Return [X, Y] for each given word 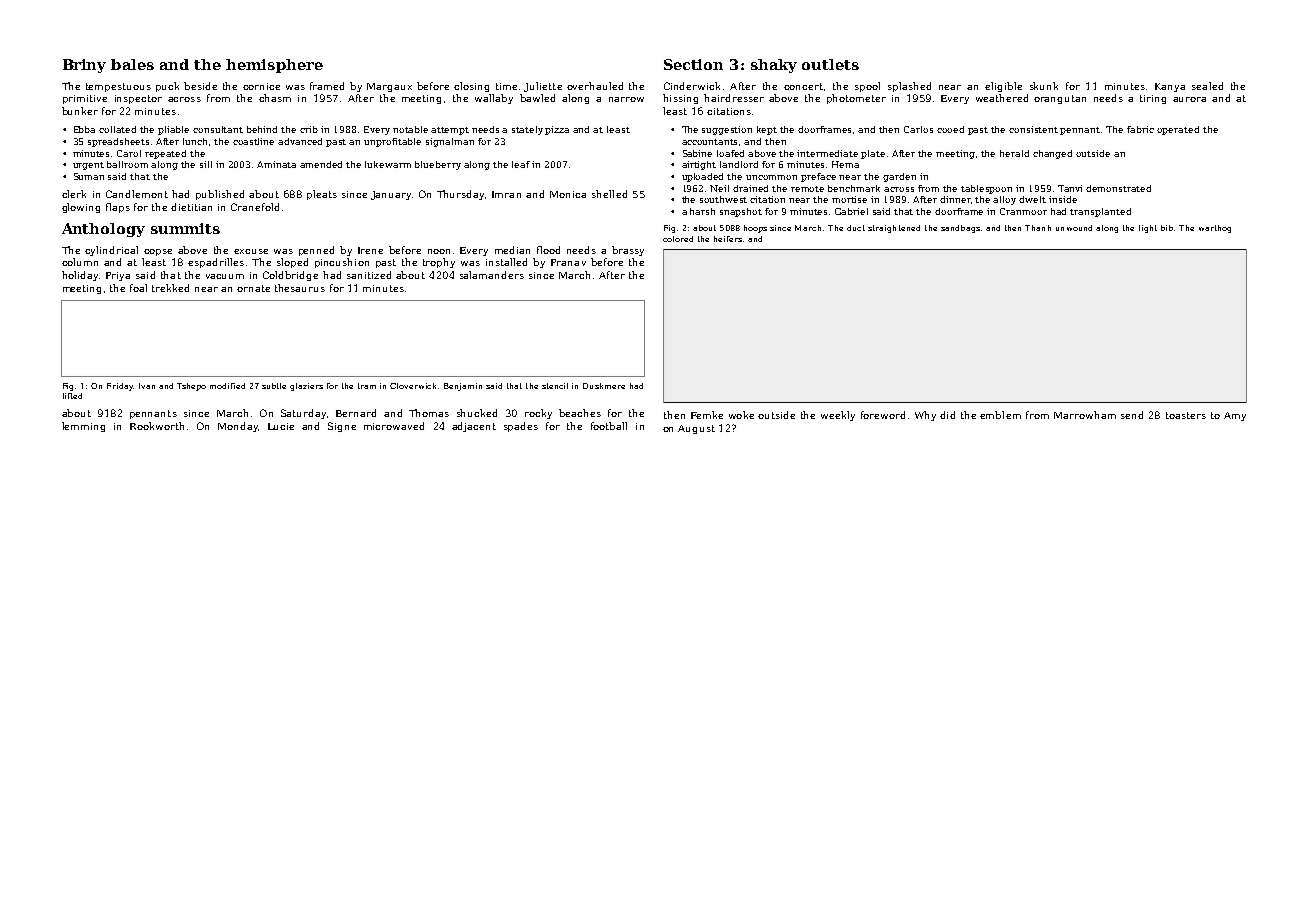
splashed [909, 87]
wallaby [494, 99]
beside [200, 86]
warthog [1215, 229]
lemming [83, 427]
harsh [702, 211]
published [220, 195]
